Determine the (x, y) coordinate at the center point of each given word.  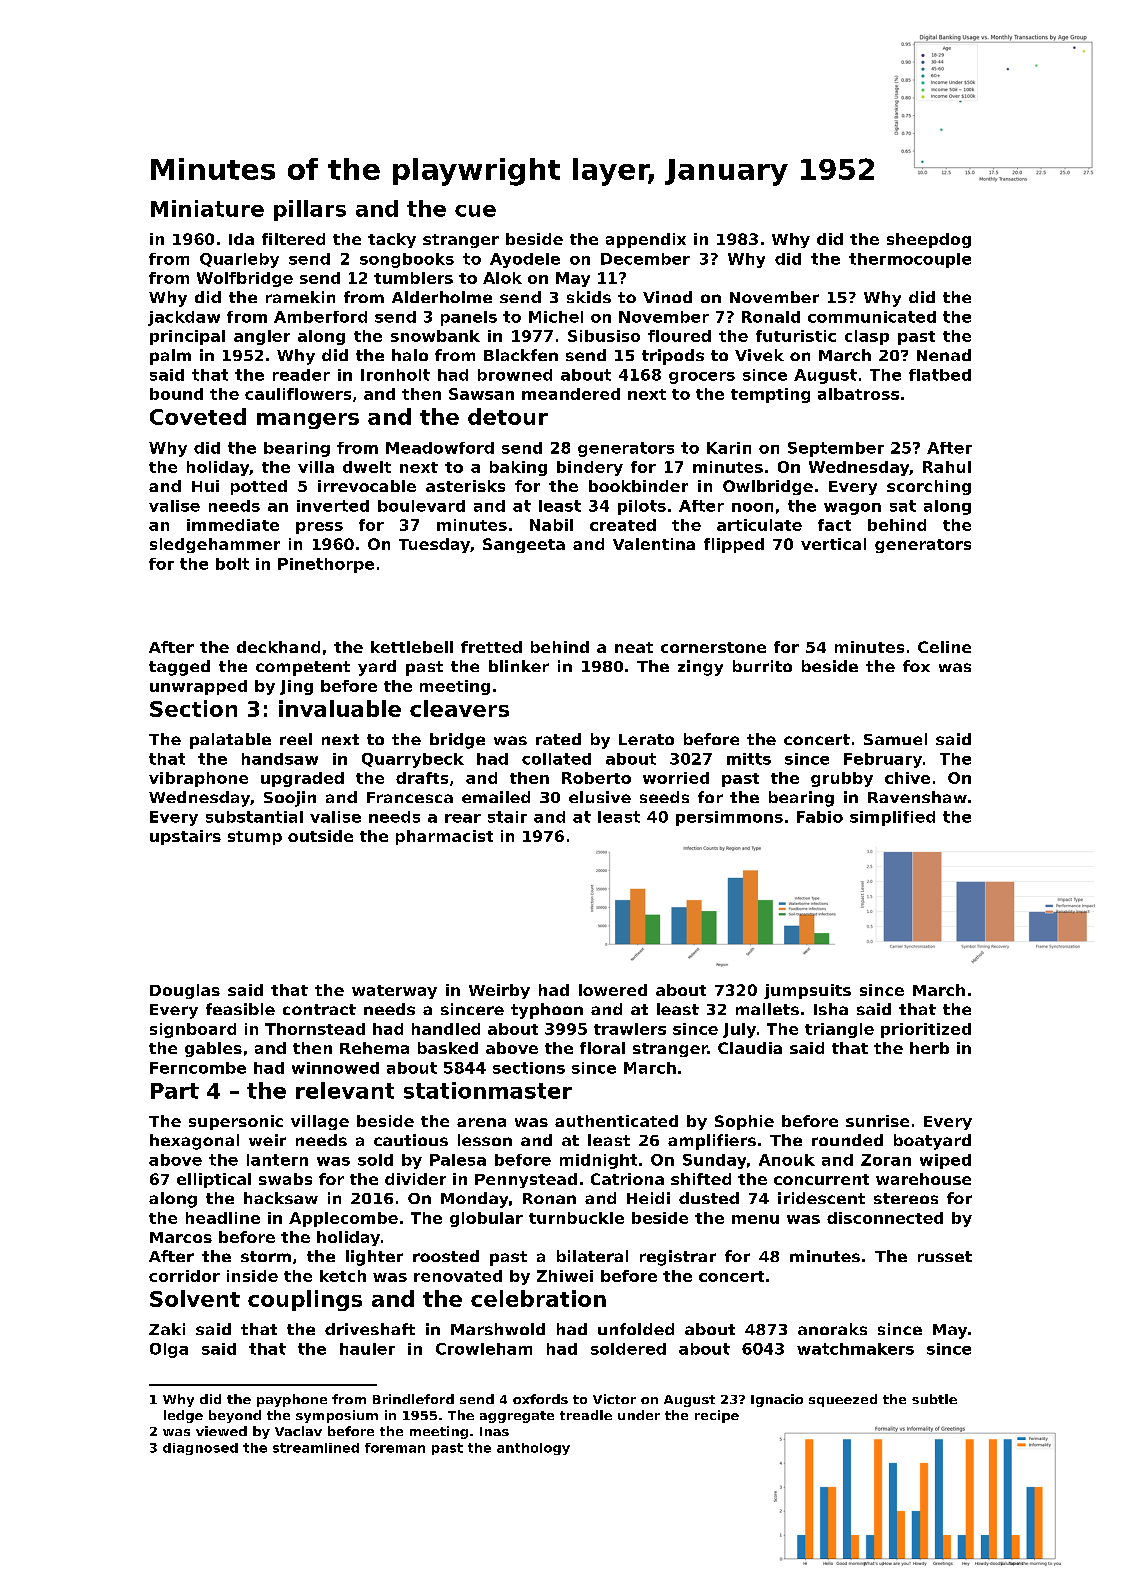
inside (252, 1276)
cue (475, 211)
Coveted (198, 416)
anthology (533, 1449)
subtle (934, 1399)
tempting (770, 395)
